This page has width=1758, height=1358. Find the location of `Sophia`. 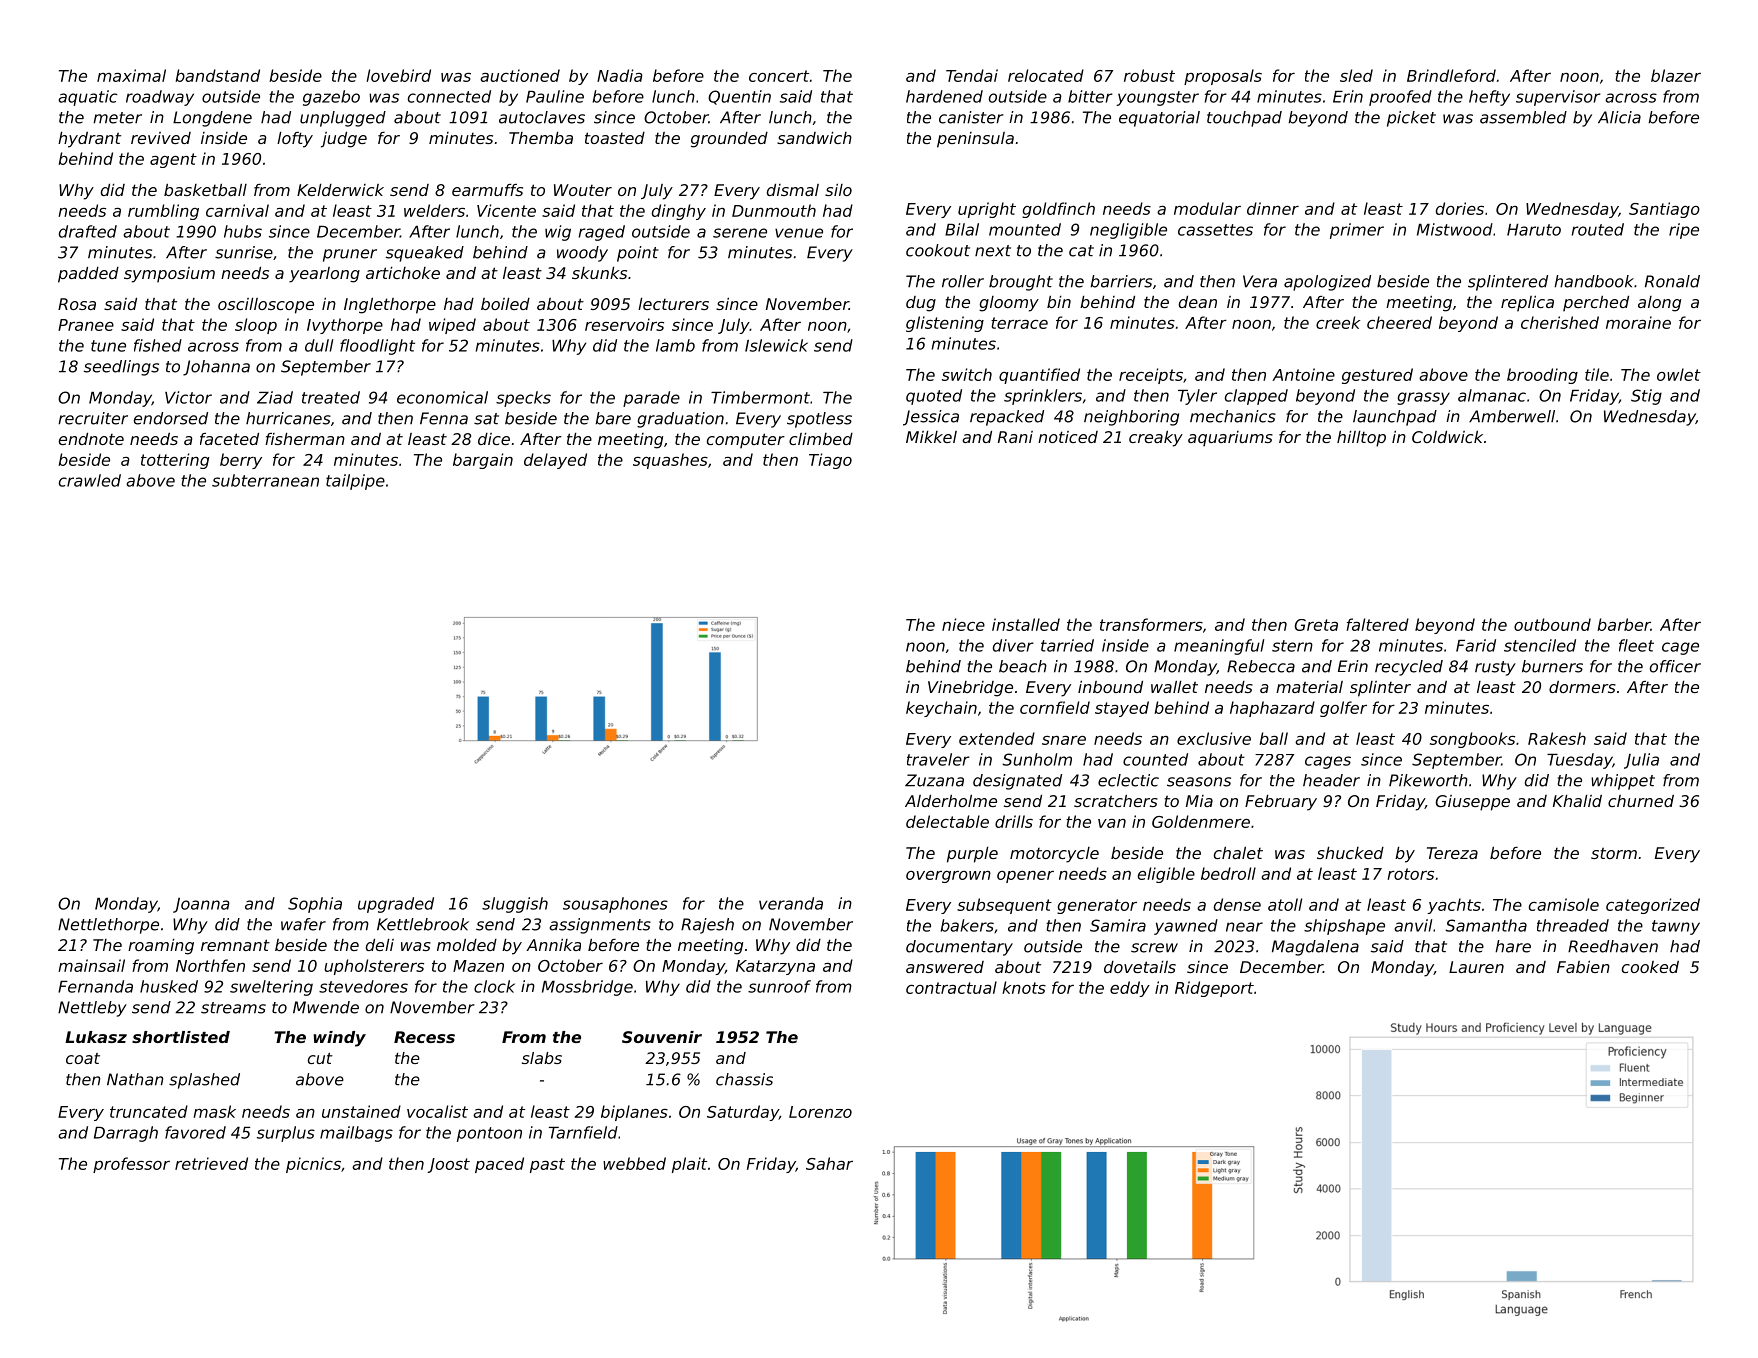

Sophia is located at coordinates (315, 905).
